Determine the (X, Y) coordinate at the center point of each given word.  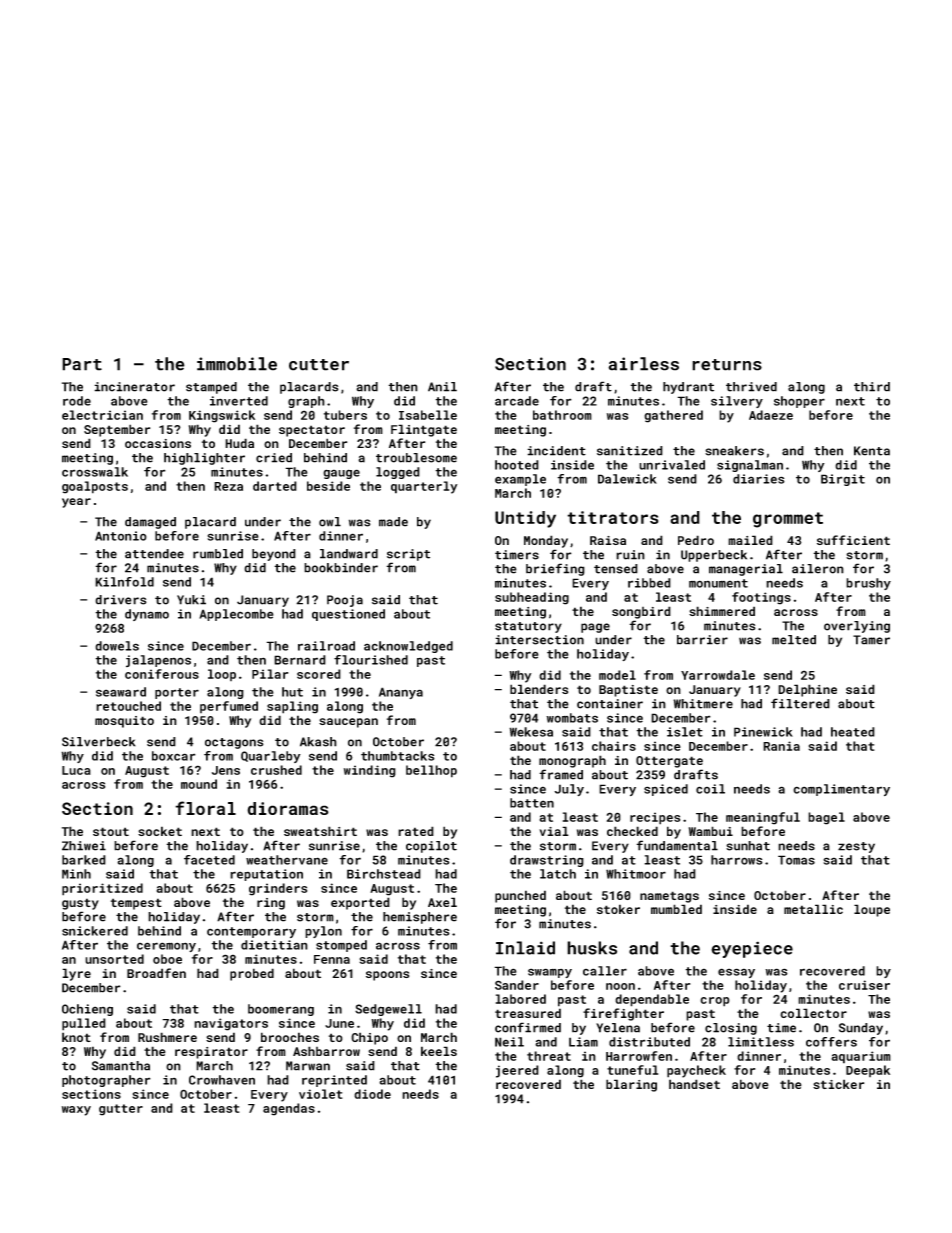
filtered (800, 703)
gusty (80, 904)
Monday (546, 541)
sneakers (734, 451)
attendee (154, 554)
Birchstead (384, 874)
